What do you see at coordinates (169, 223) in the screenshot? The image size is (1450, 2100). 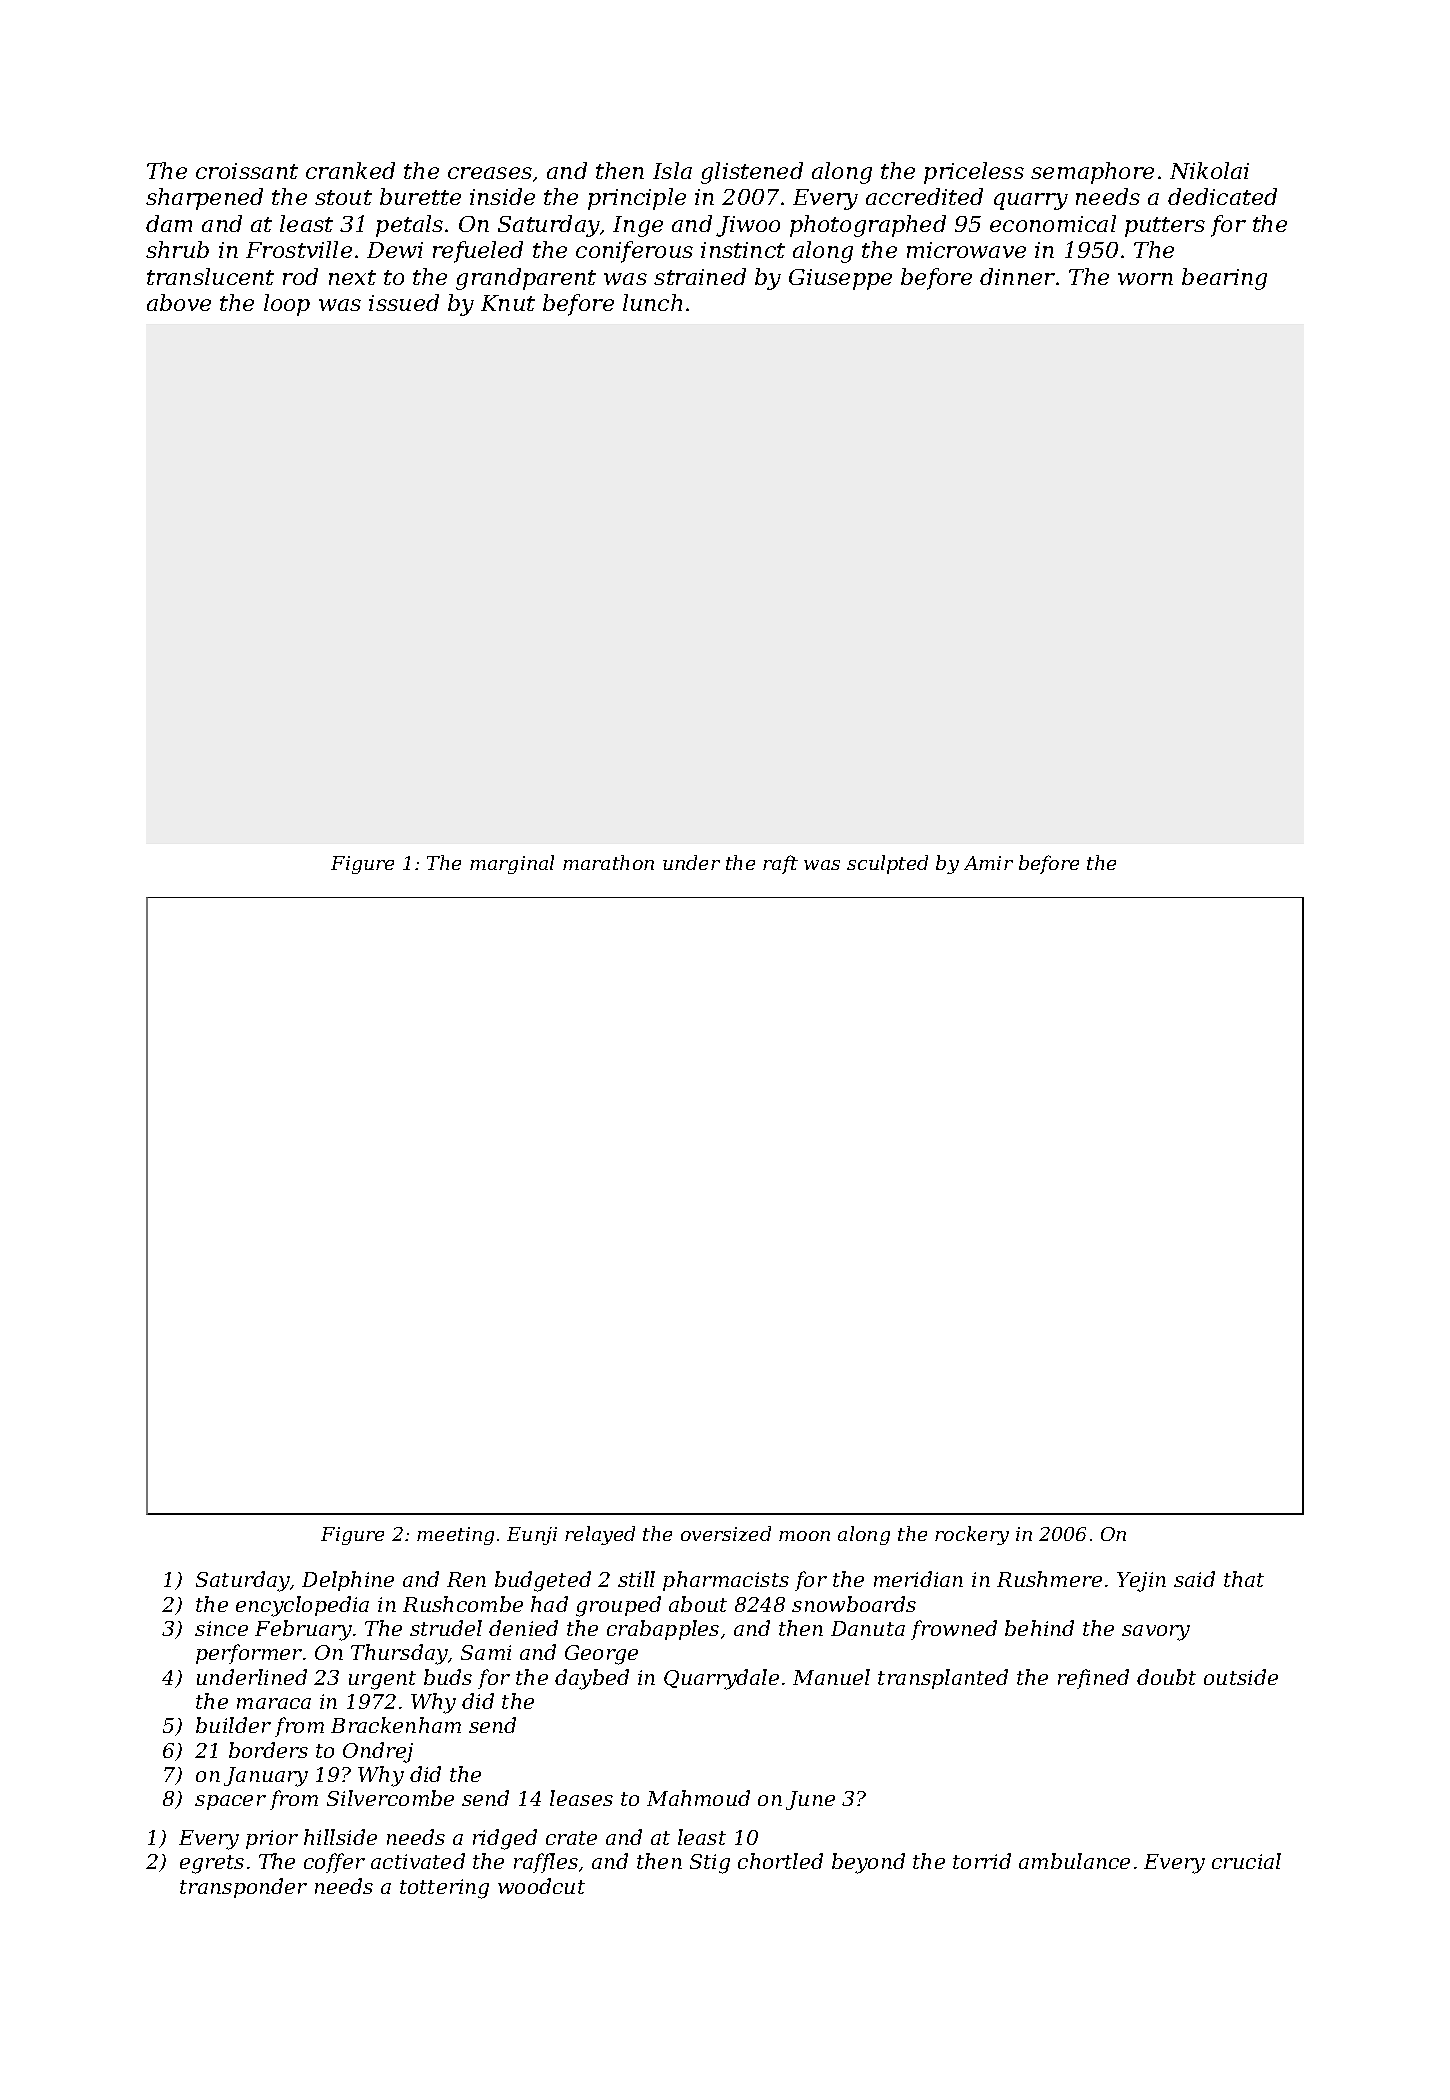 I see `dam` at bounding box center [169, 223].
